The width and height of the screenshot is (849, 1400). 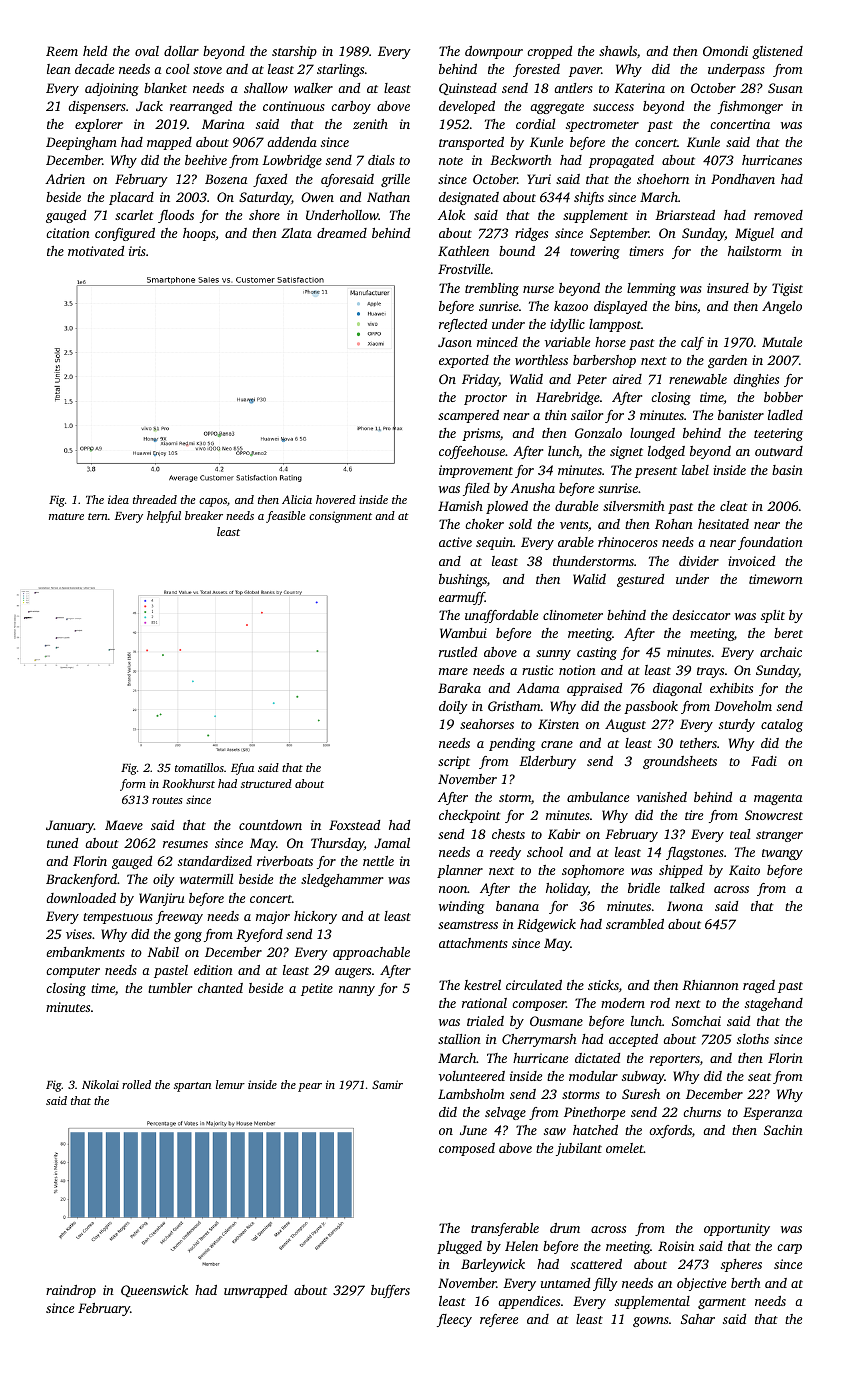 I want to click on structured, so click(x=266, y=783).
